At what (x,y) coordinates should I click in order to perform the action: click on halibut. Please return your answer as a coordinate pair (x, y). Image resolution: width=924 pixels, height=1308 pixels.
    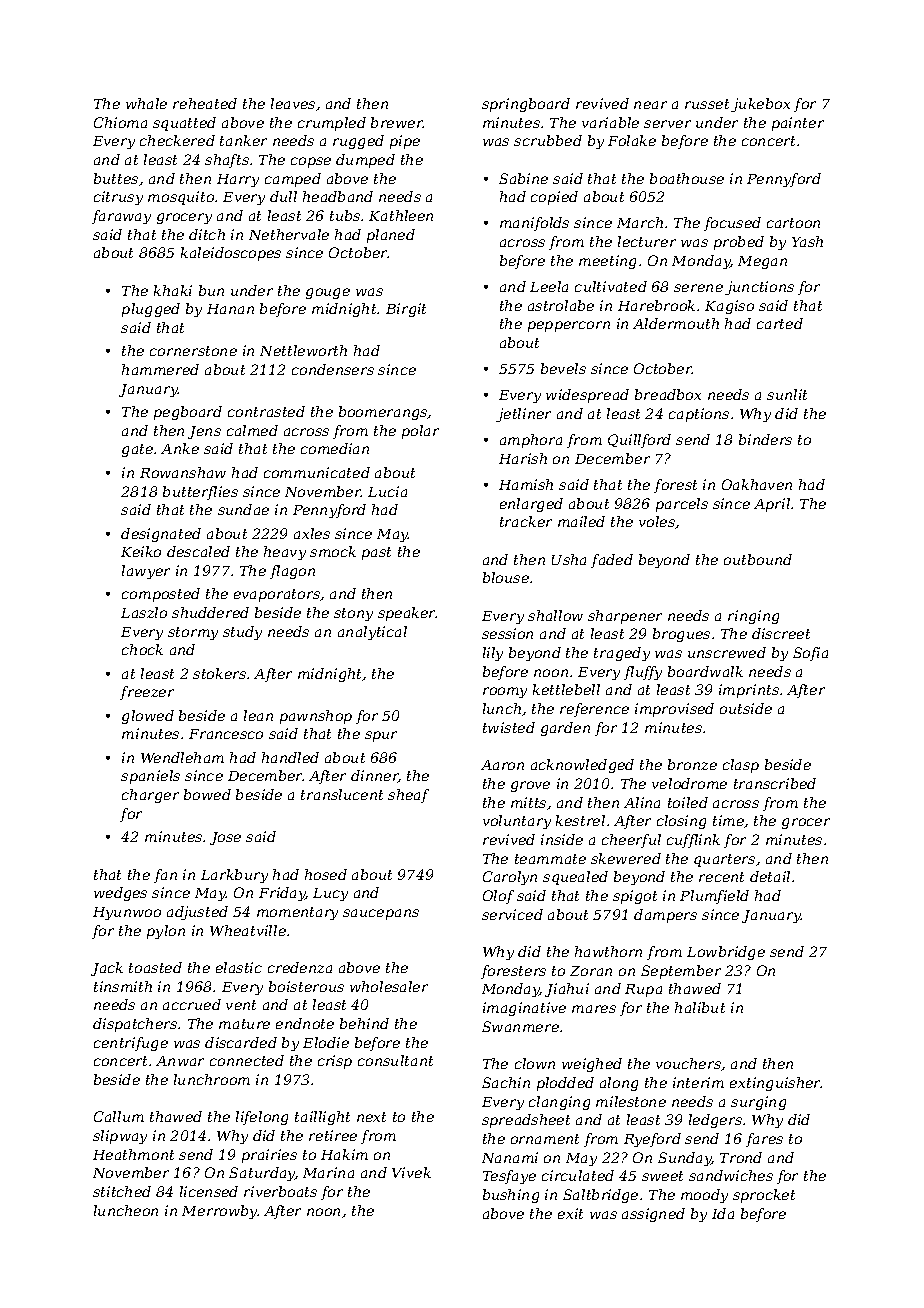
    Looking at the image, I should click on (700, 1007).
